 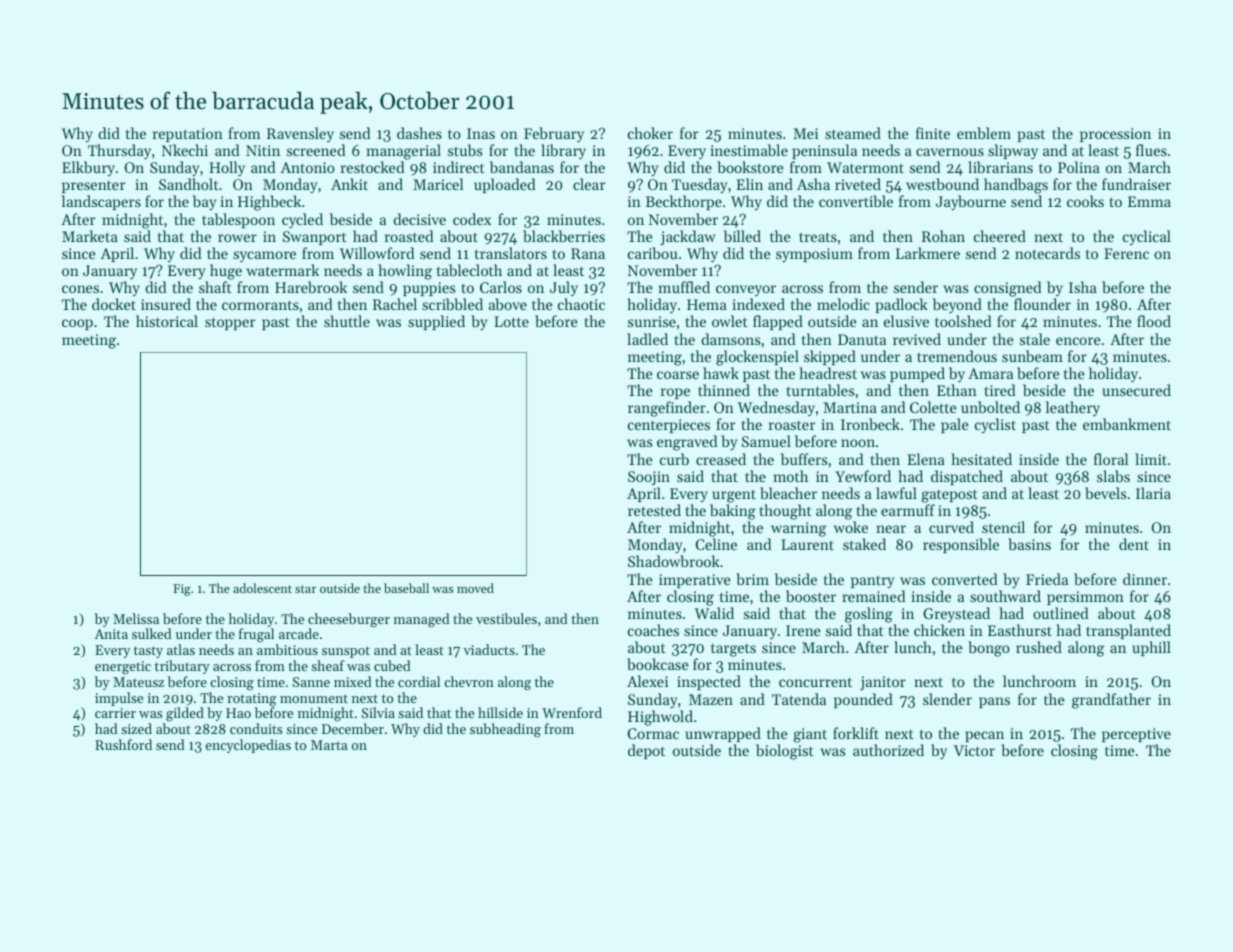 What do you see at coordinates (230, 323) in the screenshot?
I see `stopper` at bounding box center [230, 323].
